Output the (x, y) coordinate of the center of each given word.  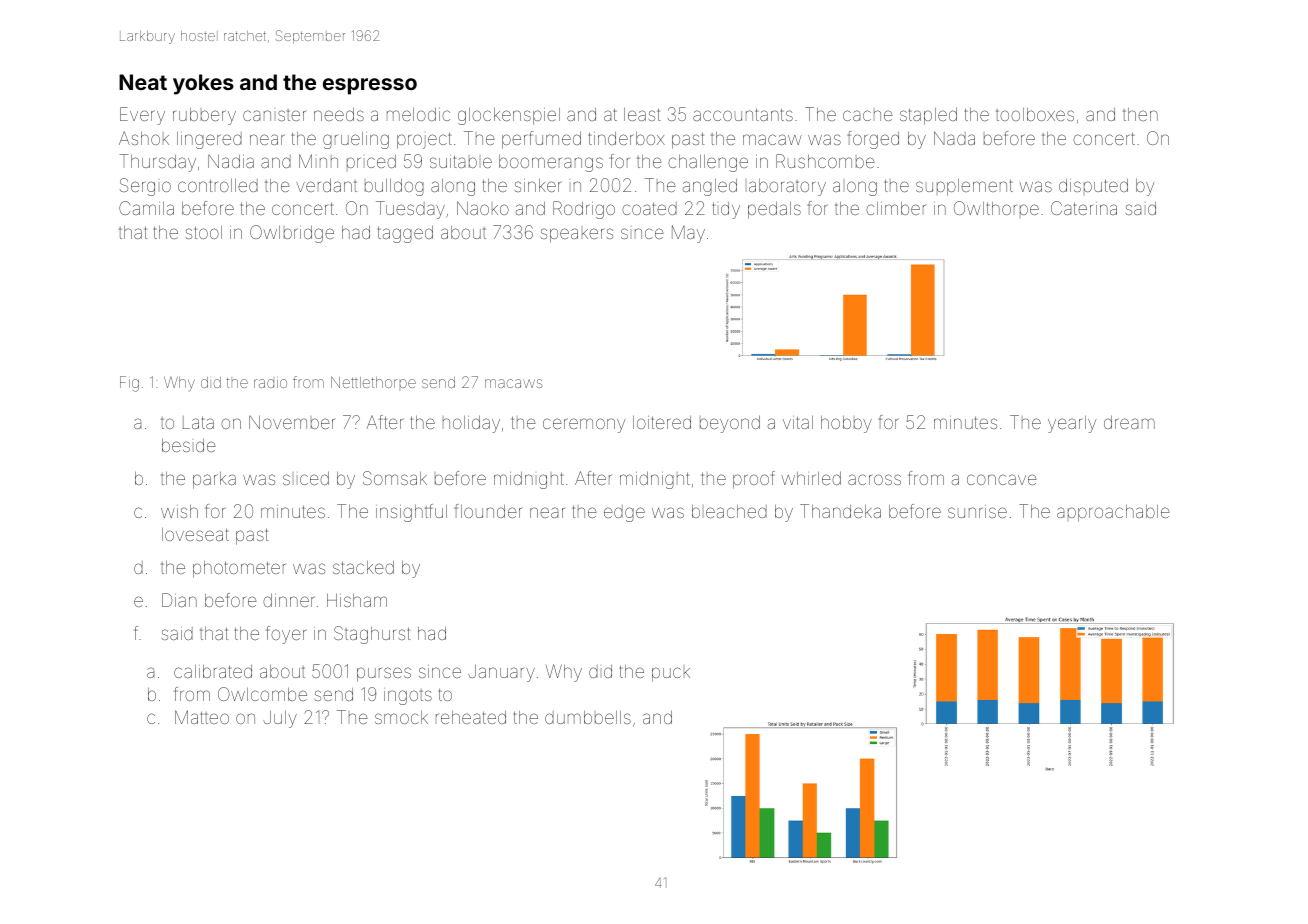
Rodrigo (584, 210)
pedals (774, 210)
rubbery (204, 116)
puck (671, 674)
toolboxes (1035, 114)
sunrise (977, 511)
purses (384, 674)
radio (270, 383)
